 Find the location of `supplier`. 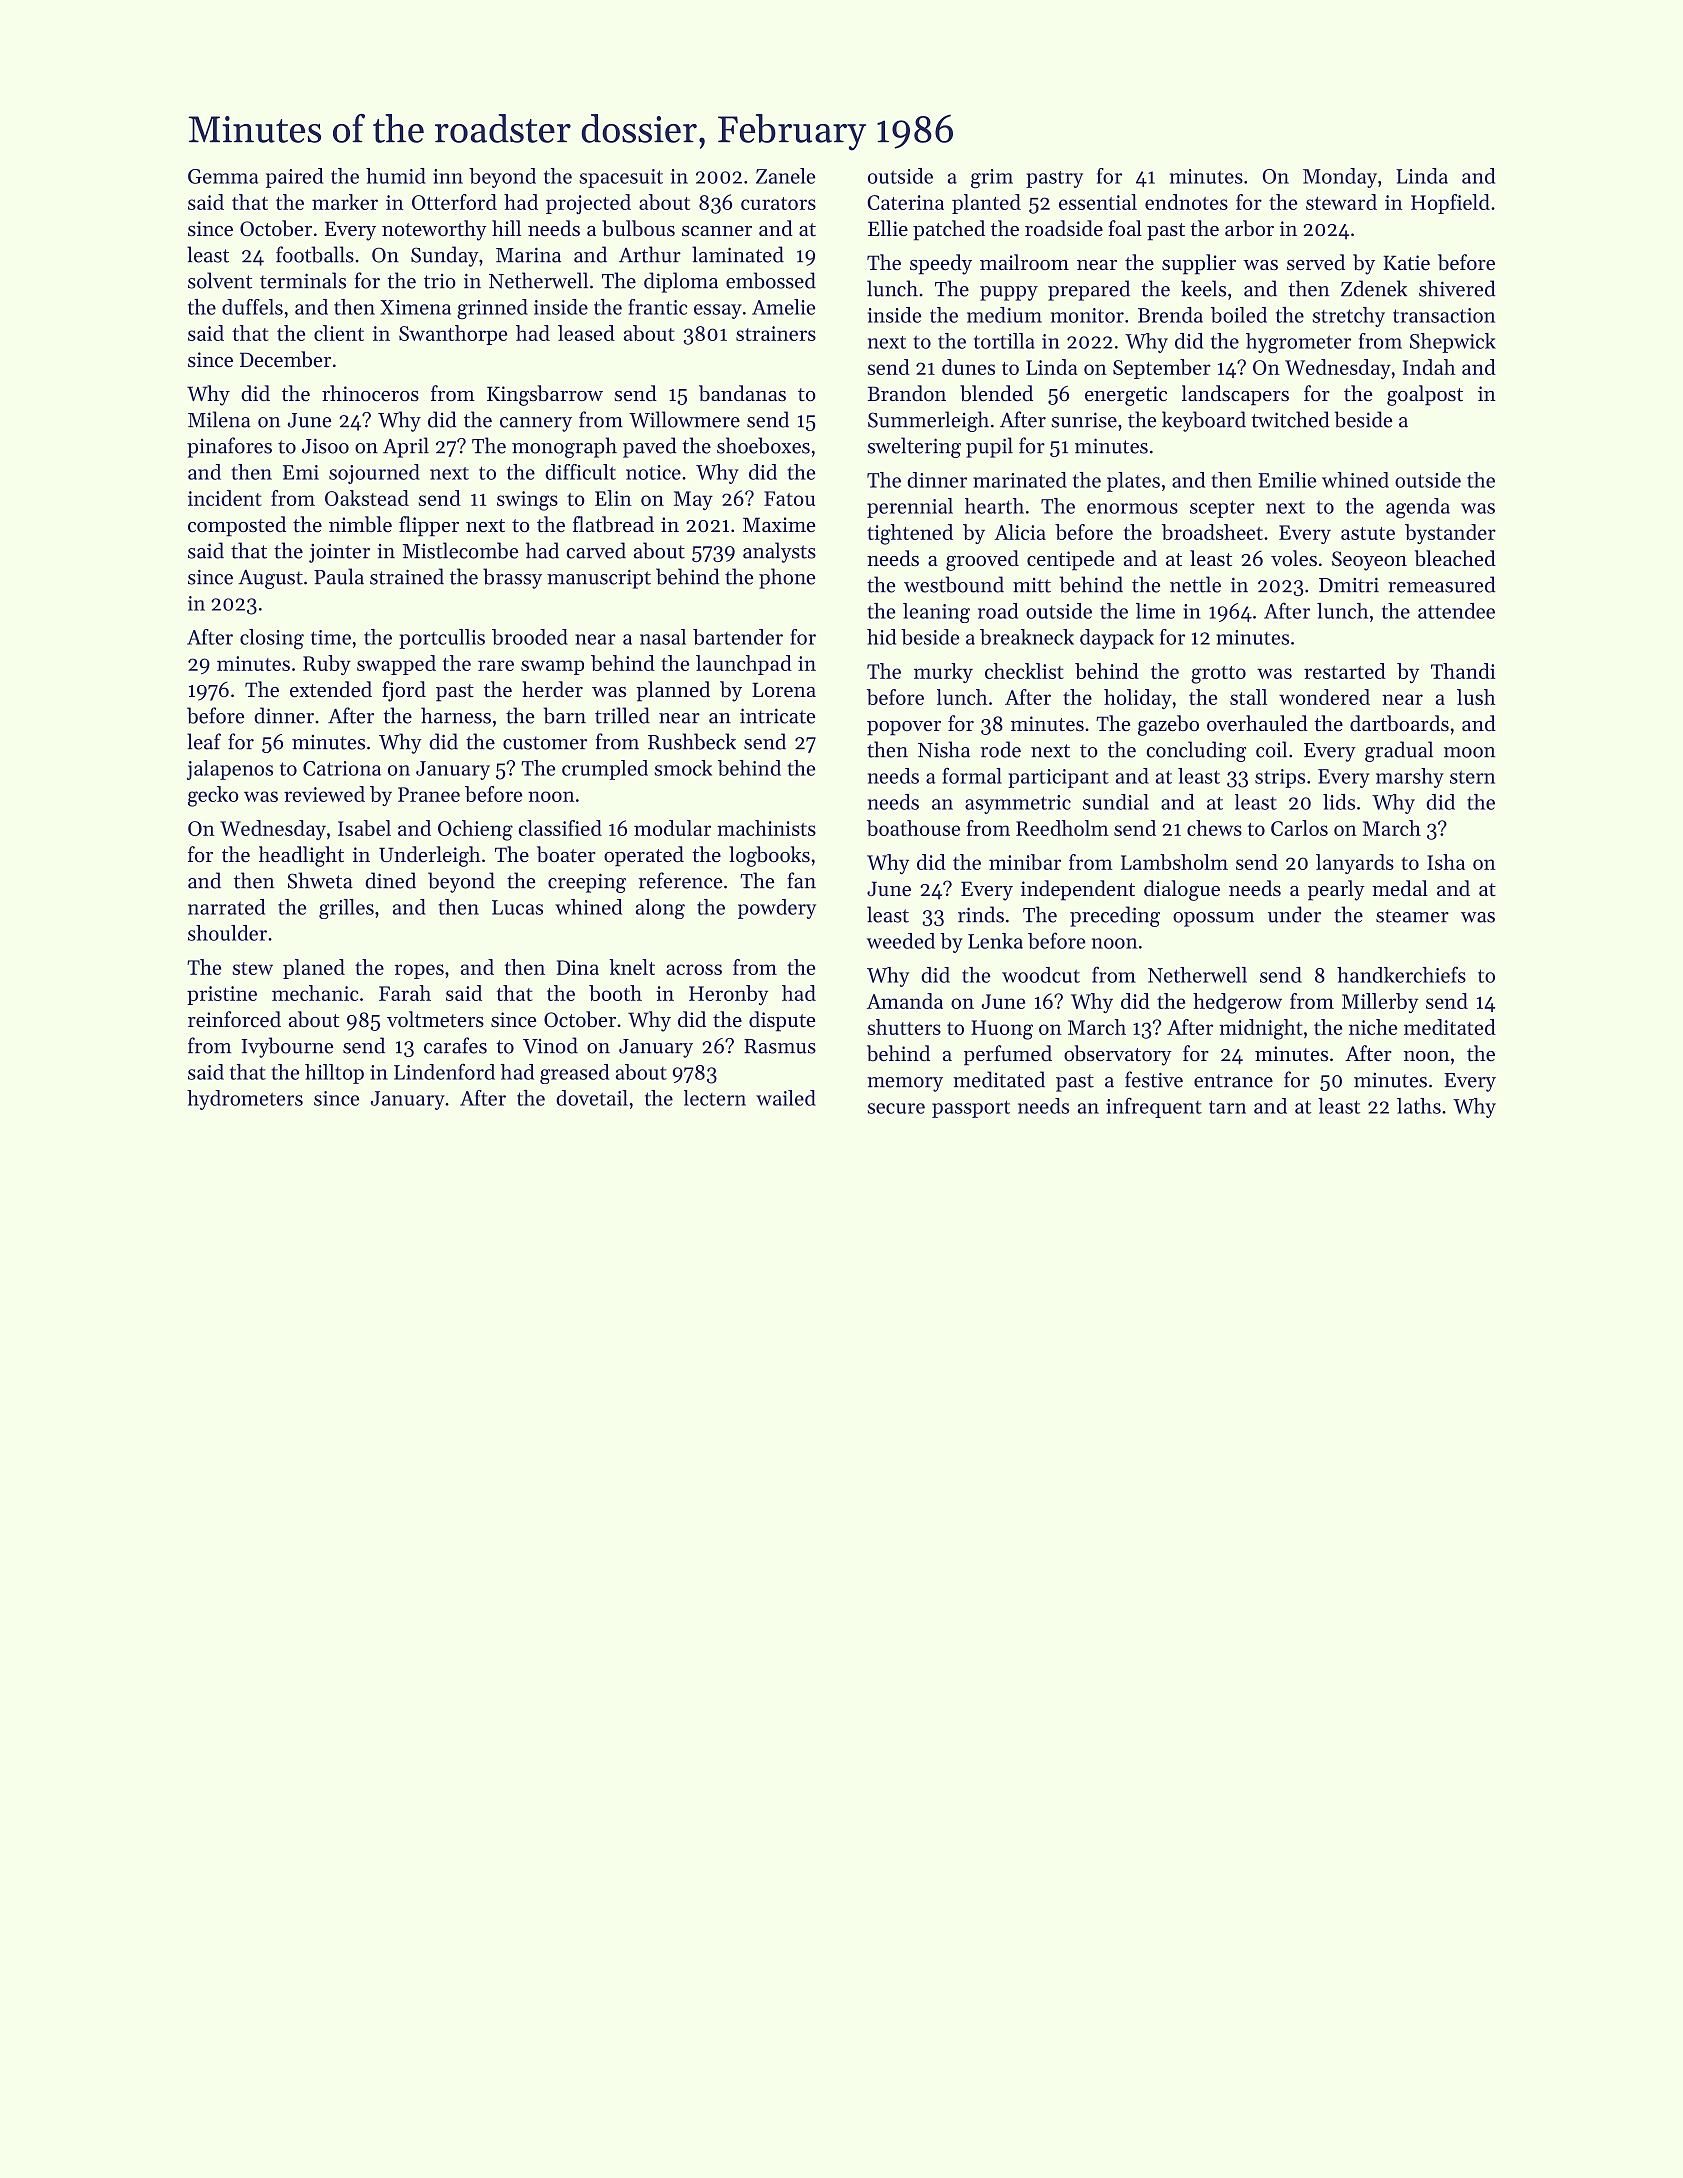

supplier is located at coordinates (1199, 264).
